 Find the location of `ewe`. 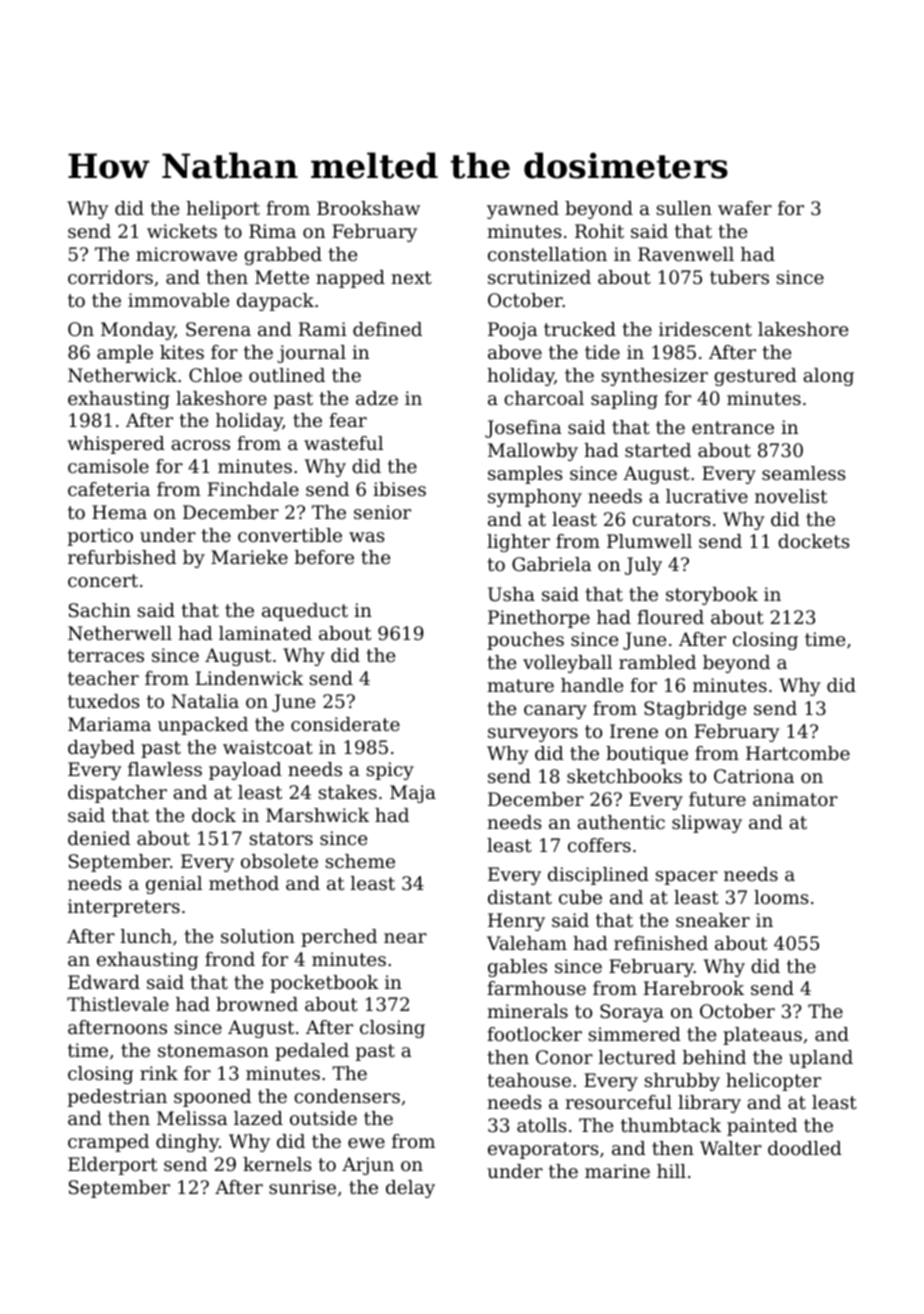

ewe is located at coordinates (366, 1143).
